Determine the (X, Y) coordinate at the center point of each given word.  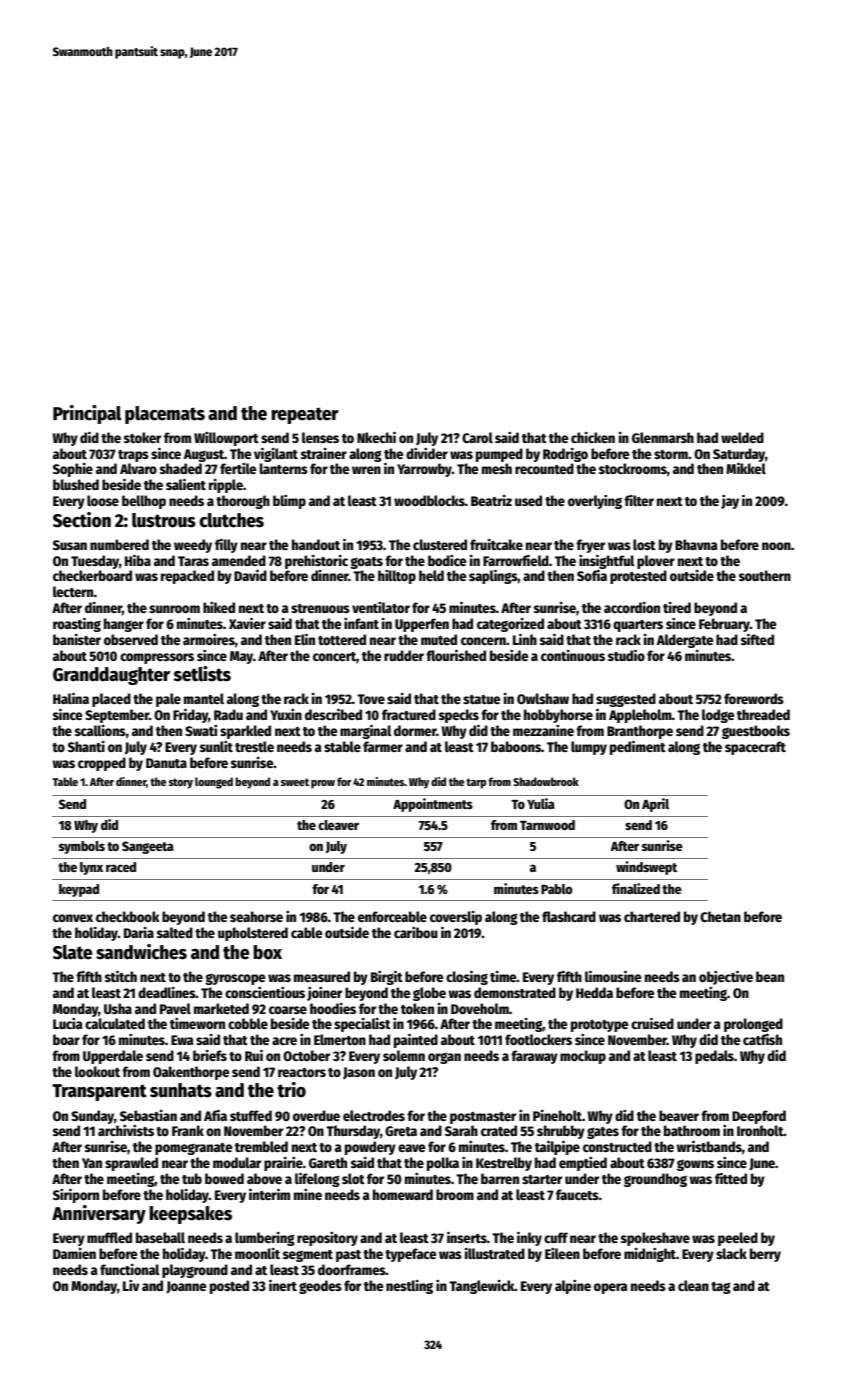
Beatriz (491, 500)
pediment (638, 748)
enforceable (392, 916)
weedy (193, 546)
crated (499, 1130)
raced (121, 867)
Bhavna (696, 544)
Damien (74, 1253)
